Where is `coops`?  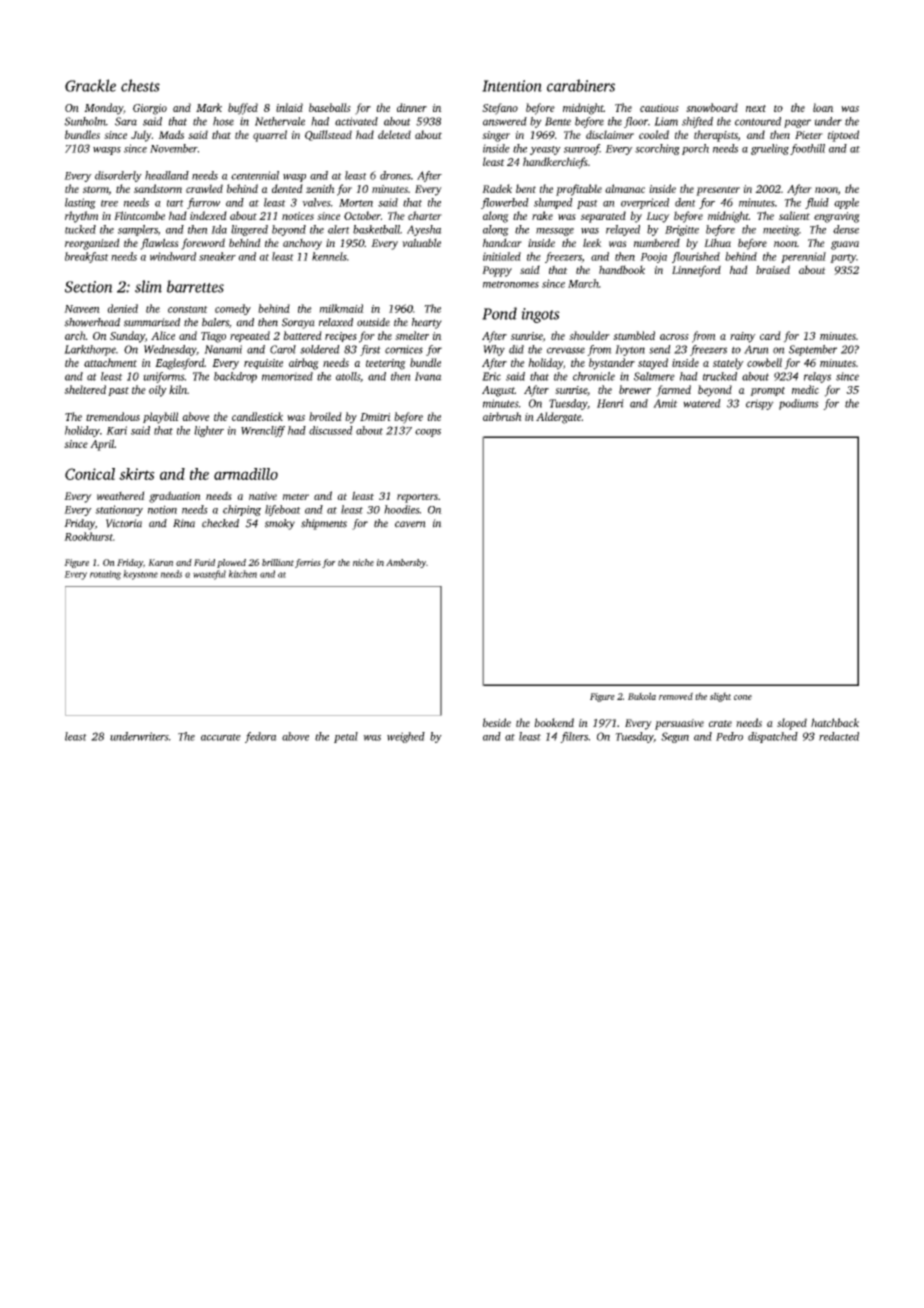 coops is located at coordinates (428, 433).
